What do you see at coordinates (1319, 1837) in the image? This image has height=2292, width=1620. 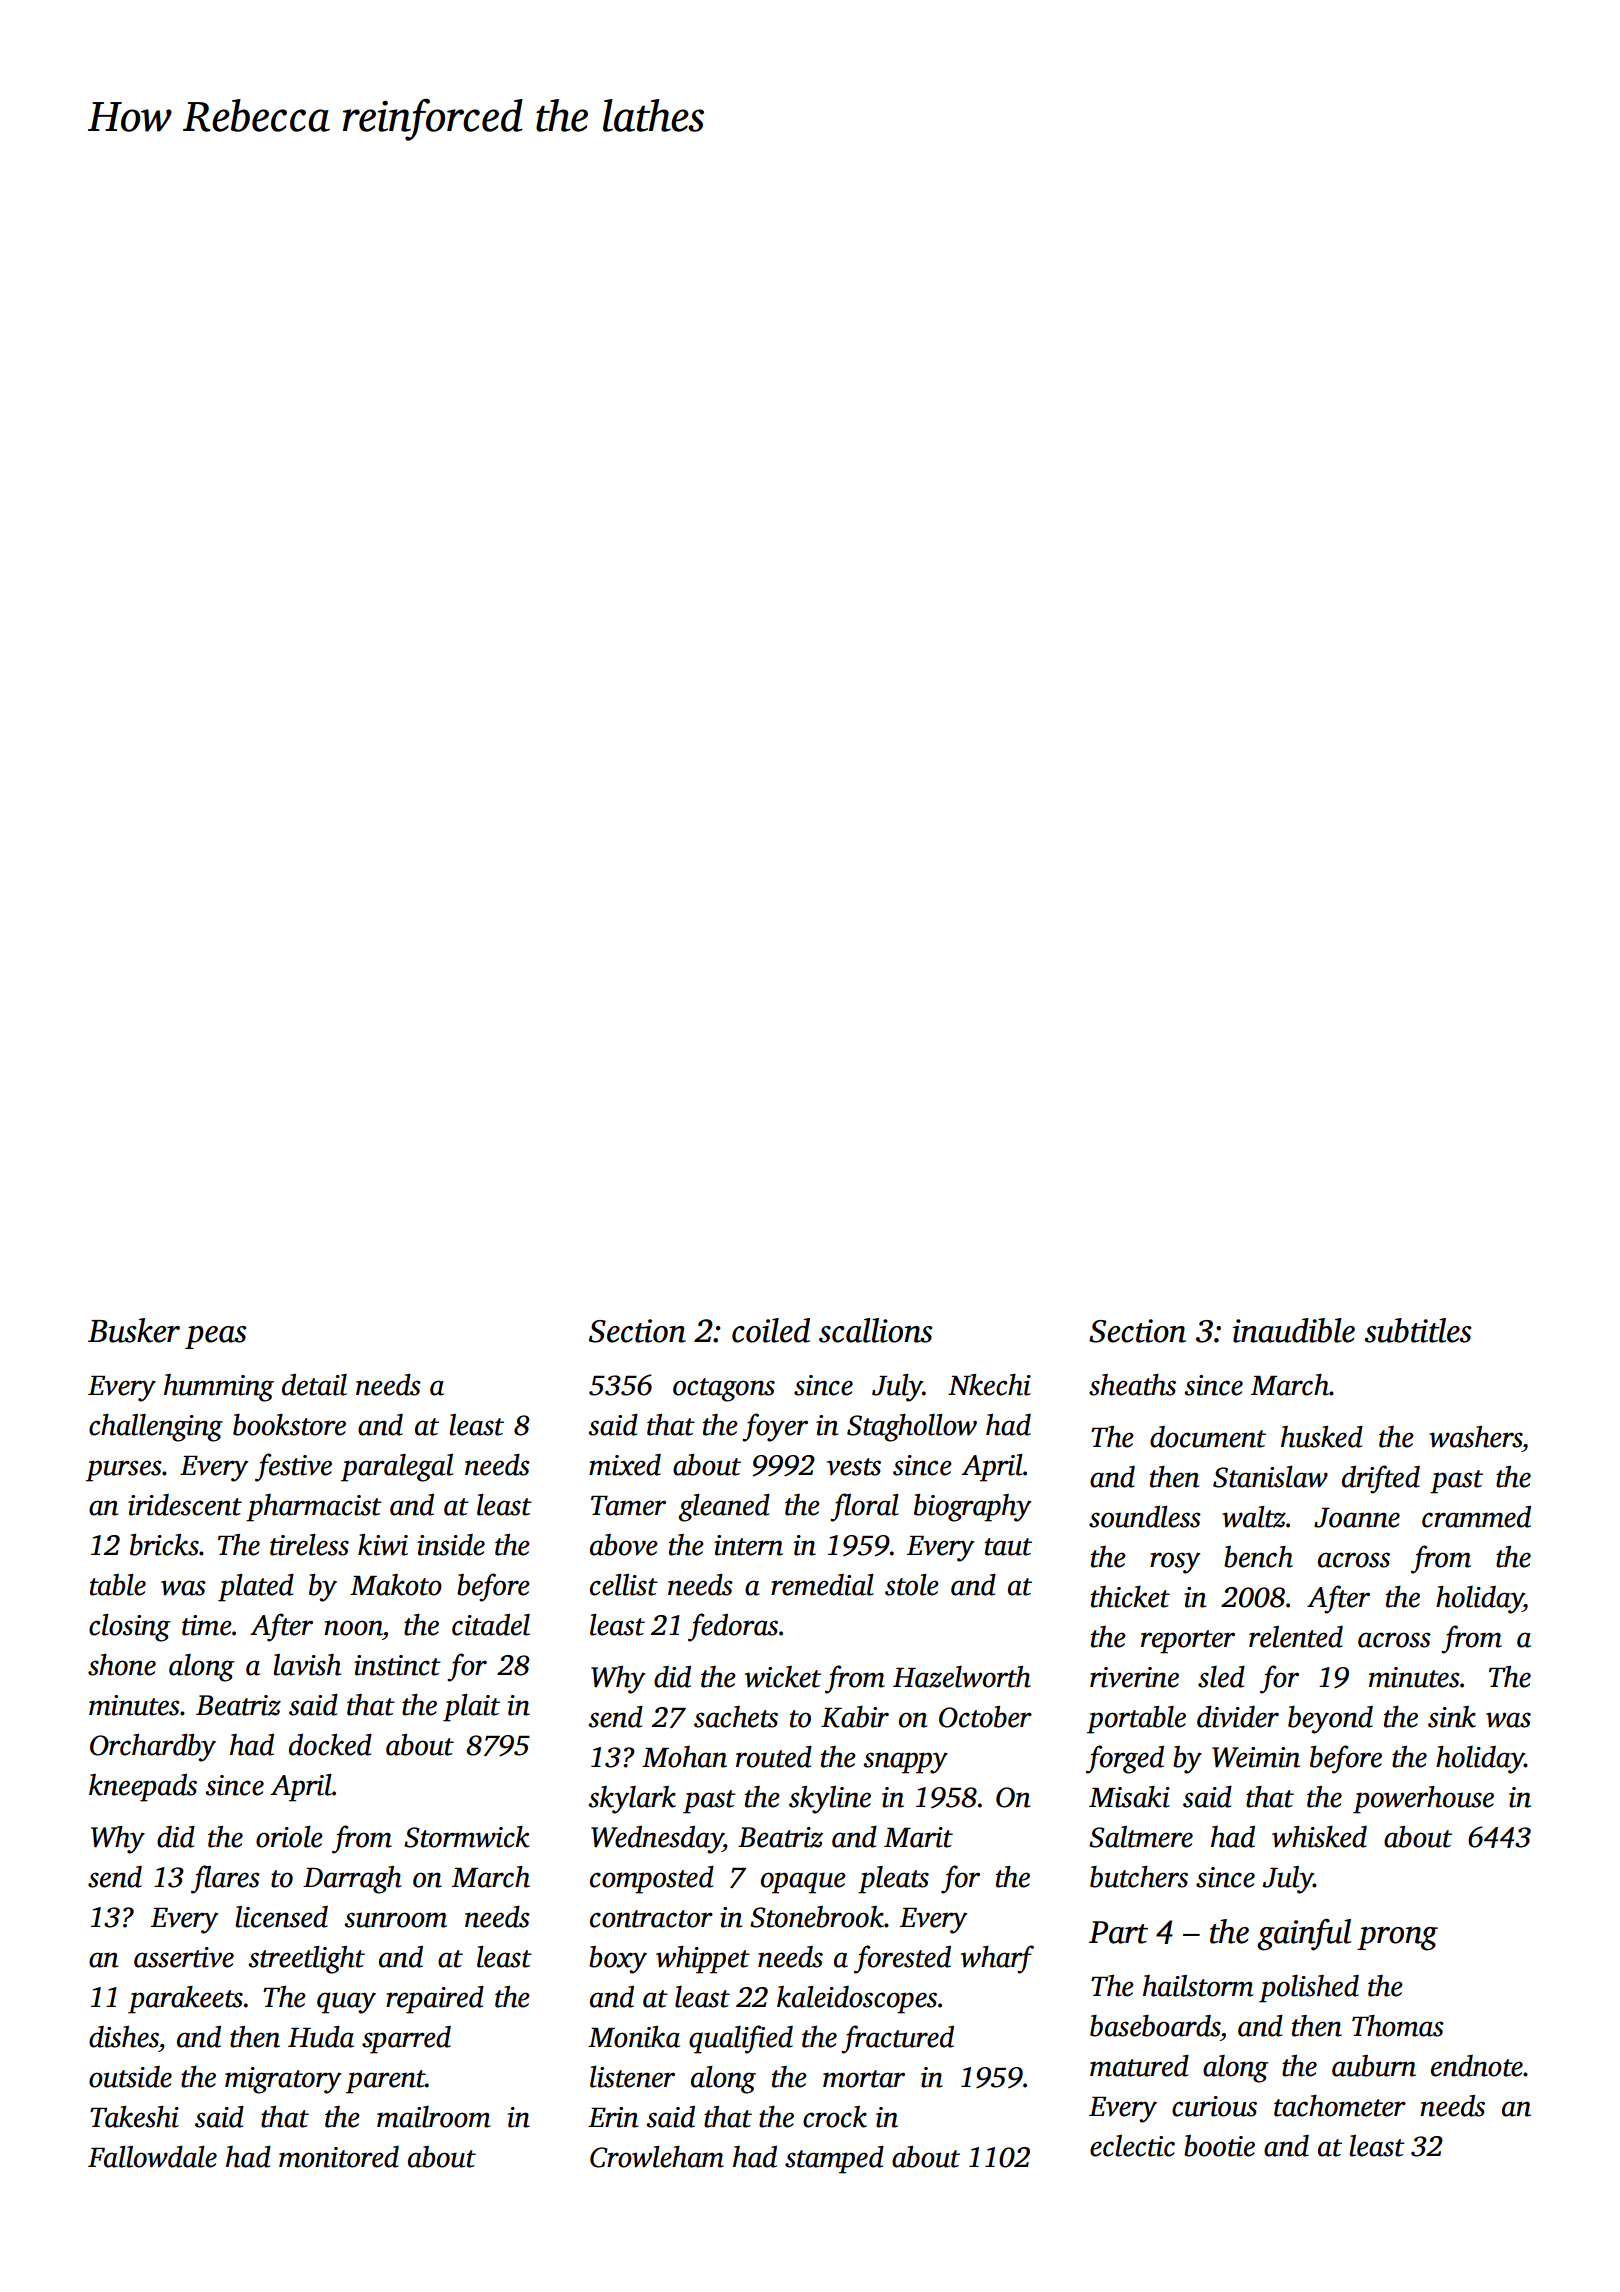 I see `whisked` at bounding box center [1319, 1837].
